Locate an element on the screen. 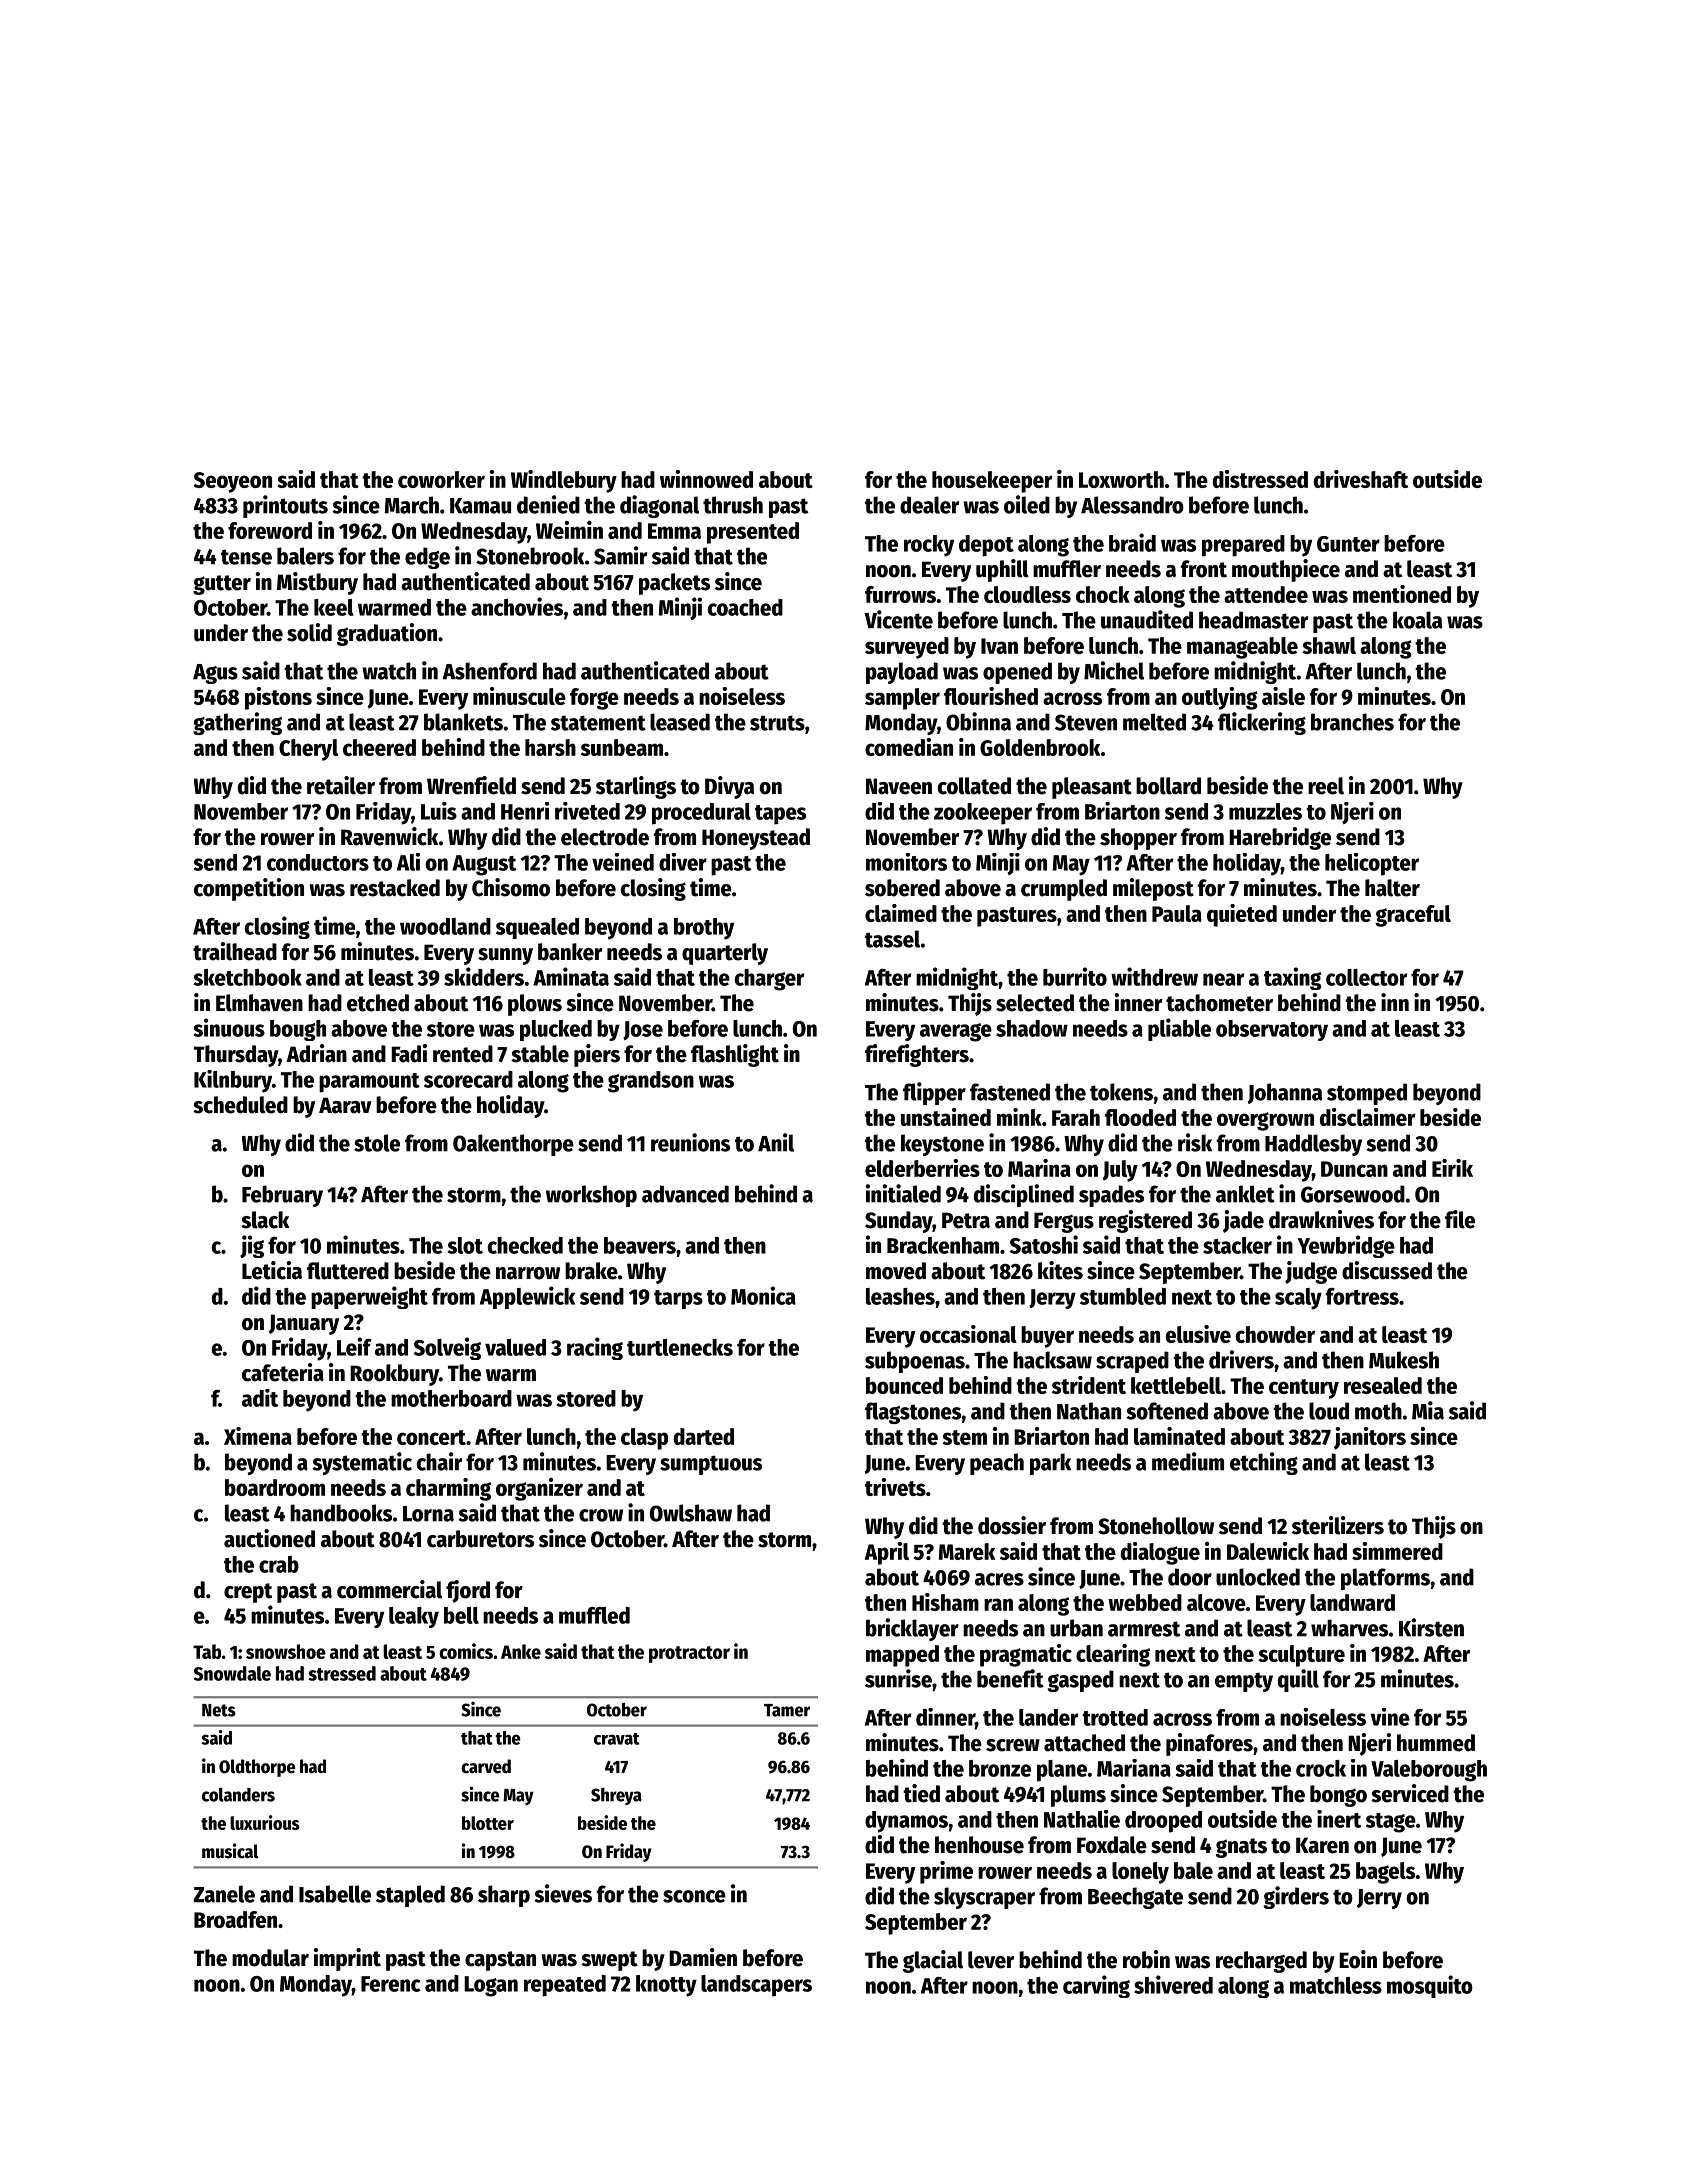 The image size is (1683, 2178). Seoyeon is located at coordinates (233, 482).
